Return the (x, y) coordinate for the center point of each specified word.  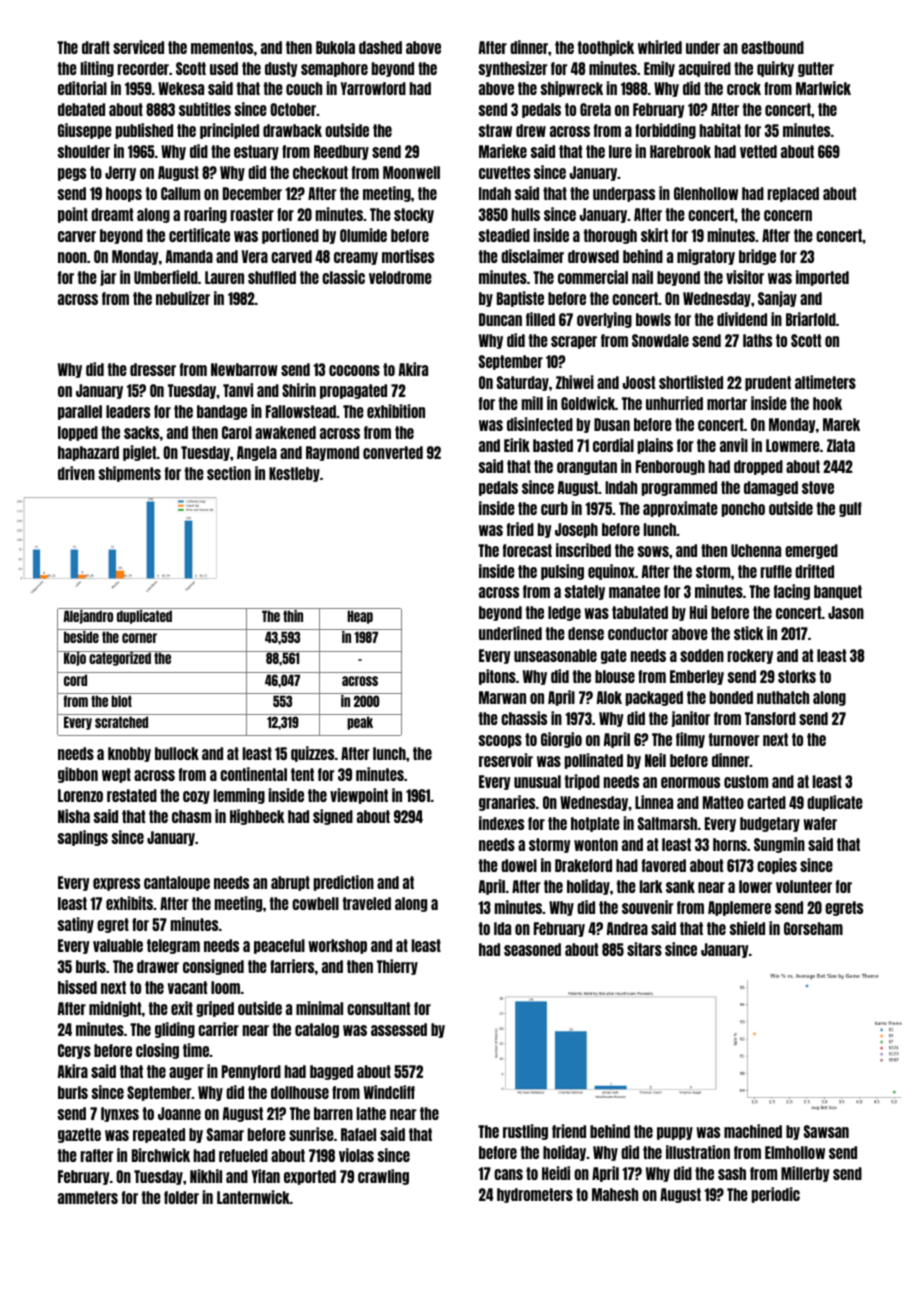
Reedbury (341, 152)
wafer (820, 823)
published (144, 131)
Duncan (500, 319)
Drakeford (583, 865)
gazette (79, 1135)
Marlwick (823, 88)
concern (788, 215)
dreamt (112, 214)
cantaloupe (177, 883)
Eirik (517, 445)
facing (792, 592)
